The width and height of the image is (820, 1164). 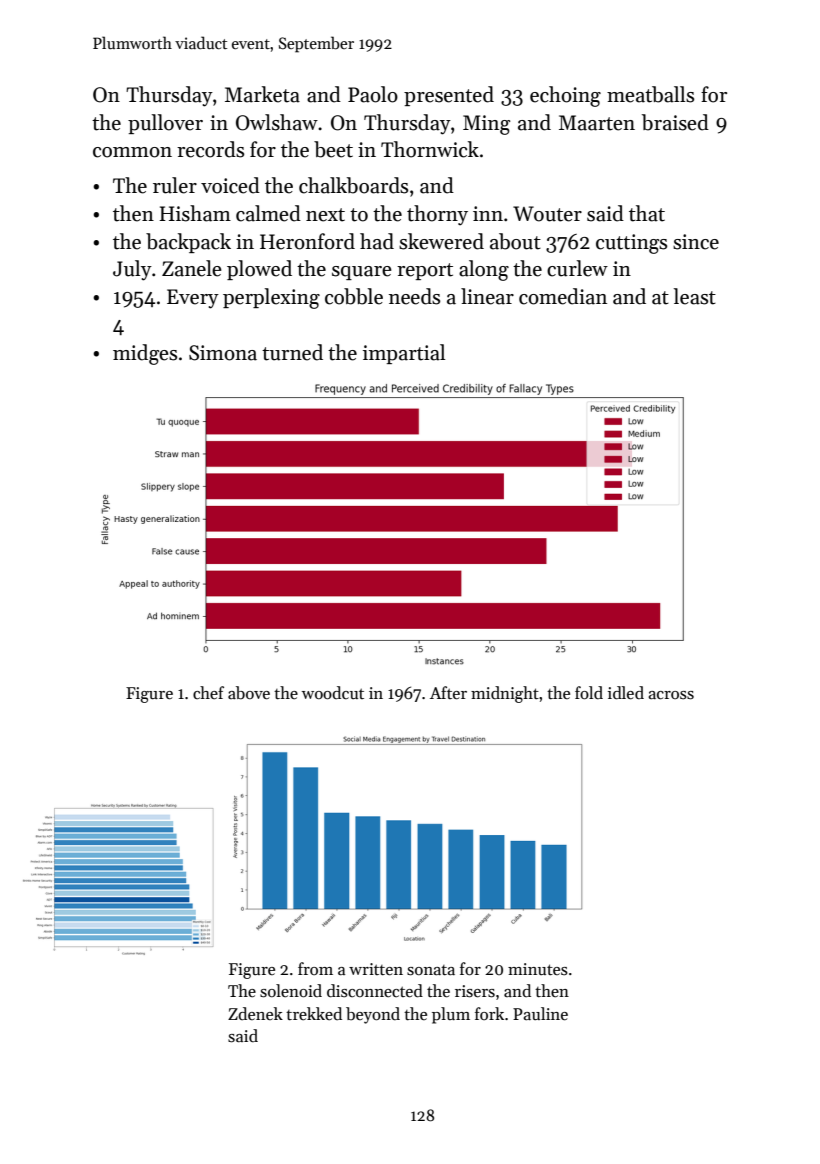 I want to click on plowed, so click(x=259, y=270).
